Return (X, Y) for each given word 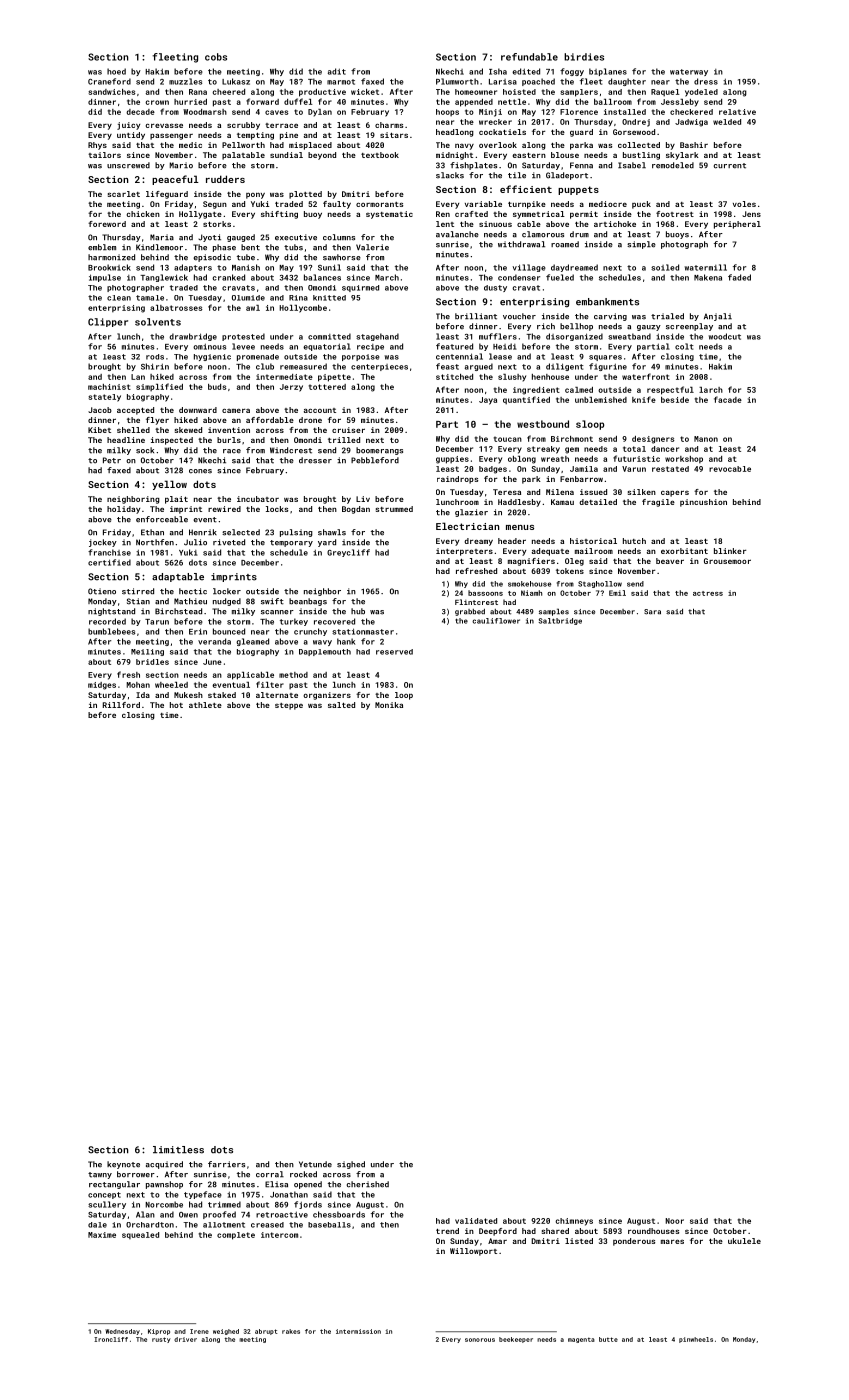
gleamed (252, 642)
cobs (216, 57)
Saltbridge (560, 621)
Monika (389, 705)
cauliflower (496, 621)
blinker (730, 551)
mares (672, 1241)
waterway (689, 72)
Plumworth (457, 81)
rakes (291, 1331)
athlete (205, 705)
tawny (100, 1175)
